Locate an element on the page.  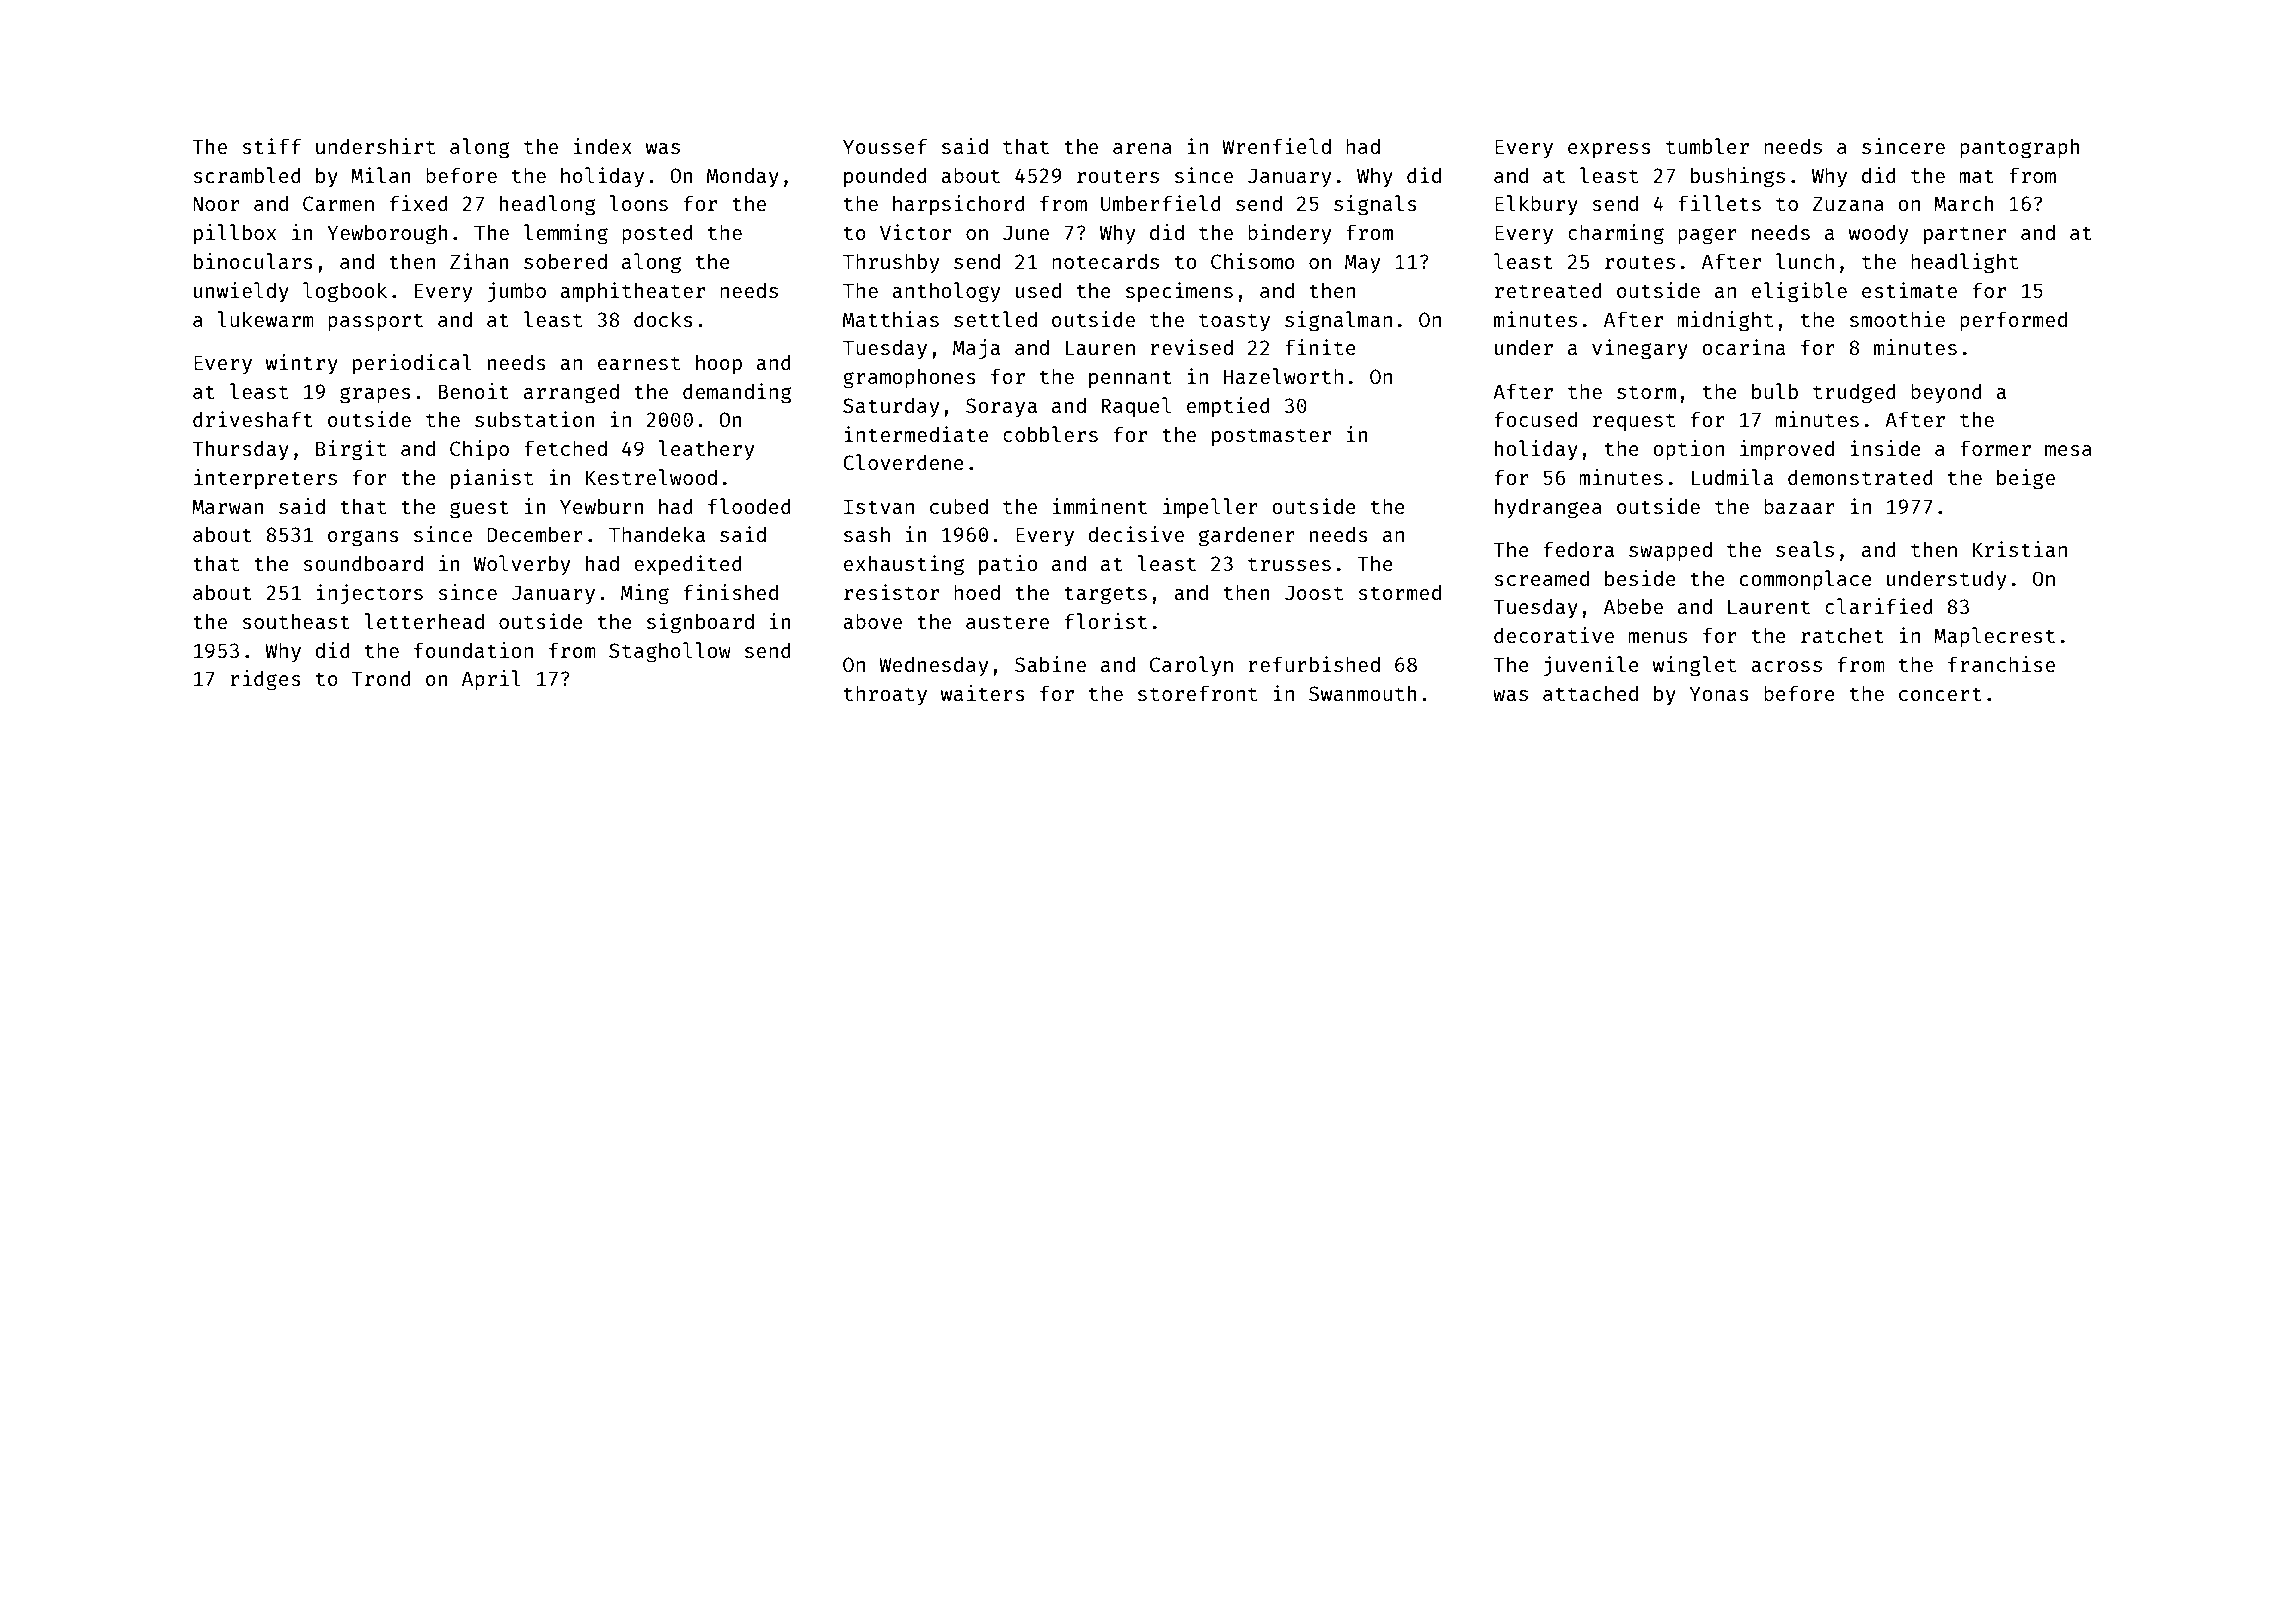
exhausting is located at coordinates (904, 565).
